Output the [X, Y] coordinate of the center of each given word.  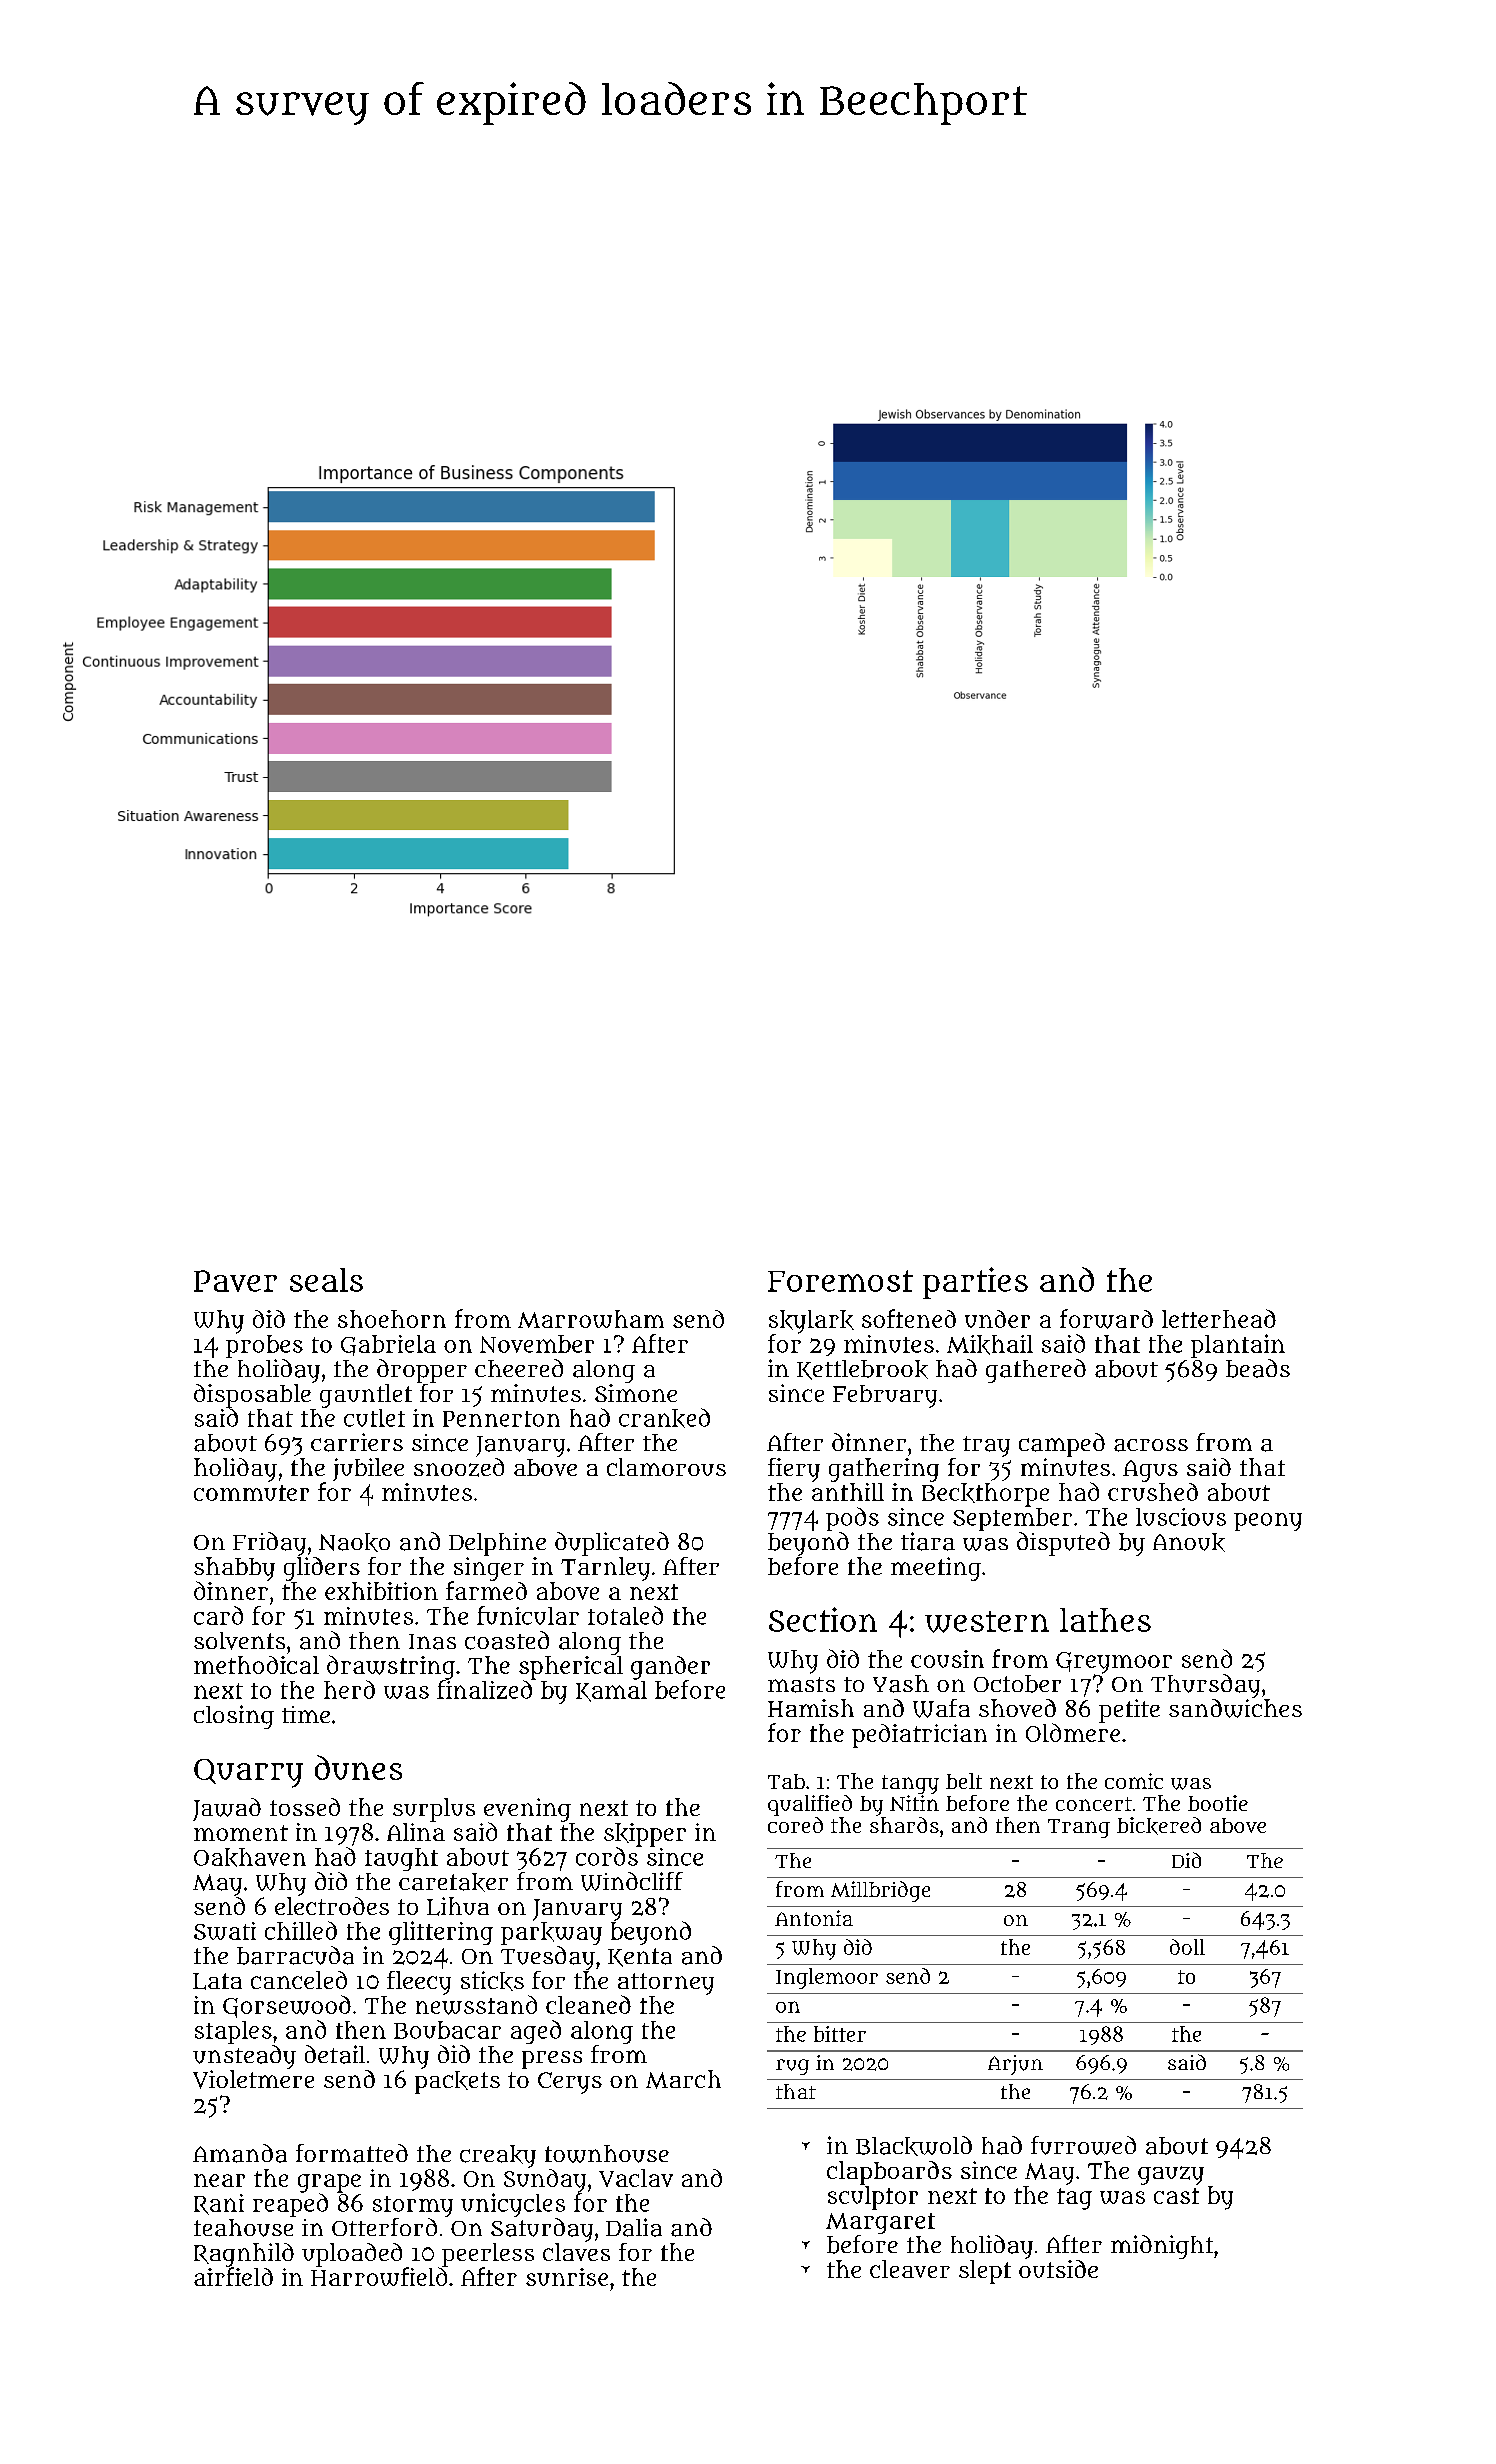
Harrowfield [379, 2276]
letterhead [1219, 1318]
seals [326, 1280]
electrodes [332, 1906]
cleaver [910, 2269]
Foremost [840, 1281]
